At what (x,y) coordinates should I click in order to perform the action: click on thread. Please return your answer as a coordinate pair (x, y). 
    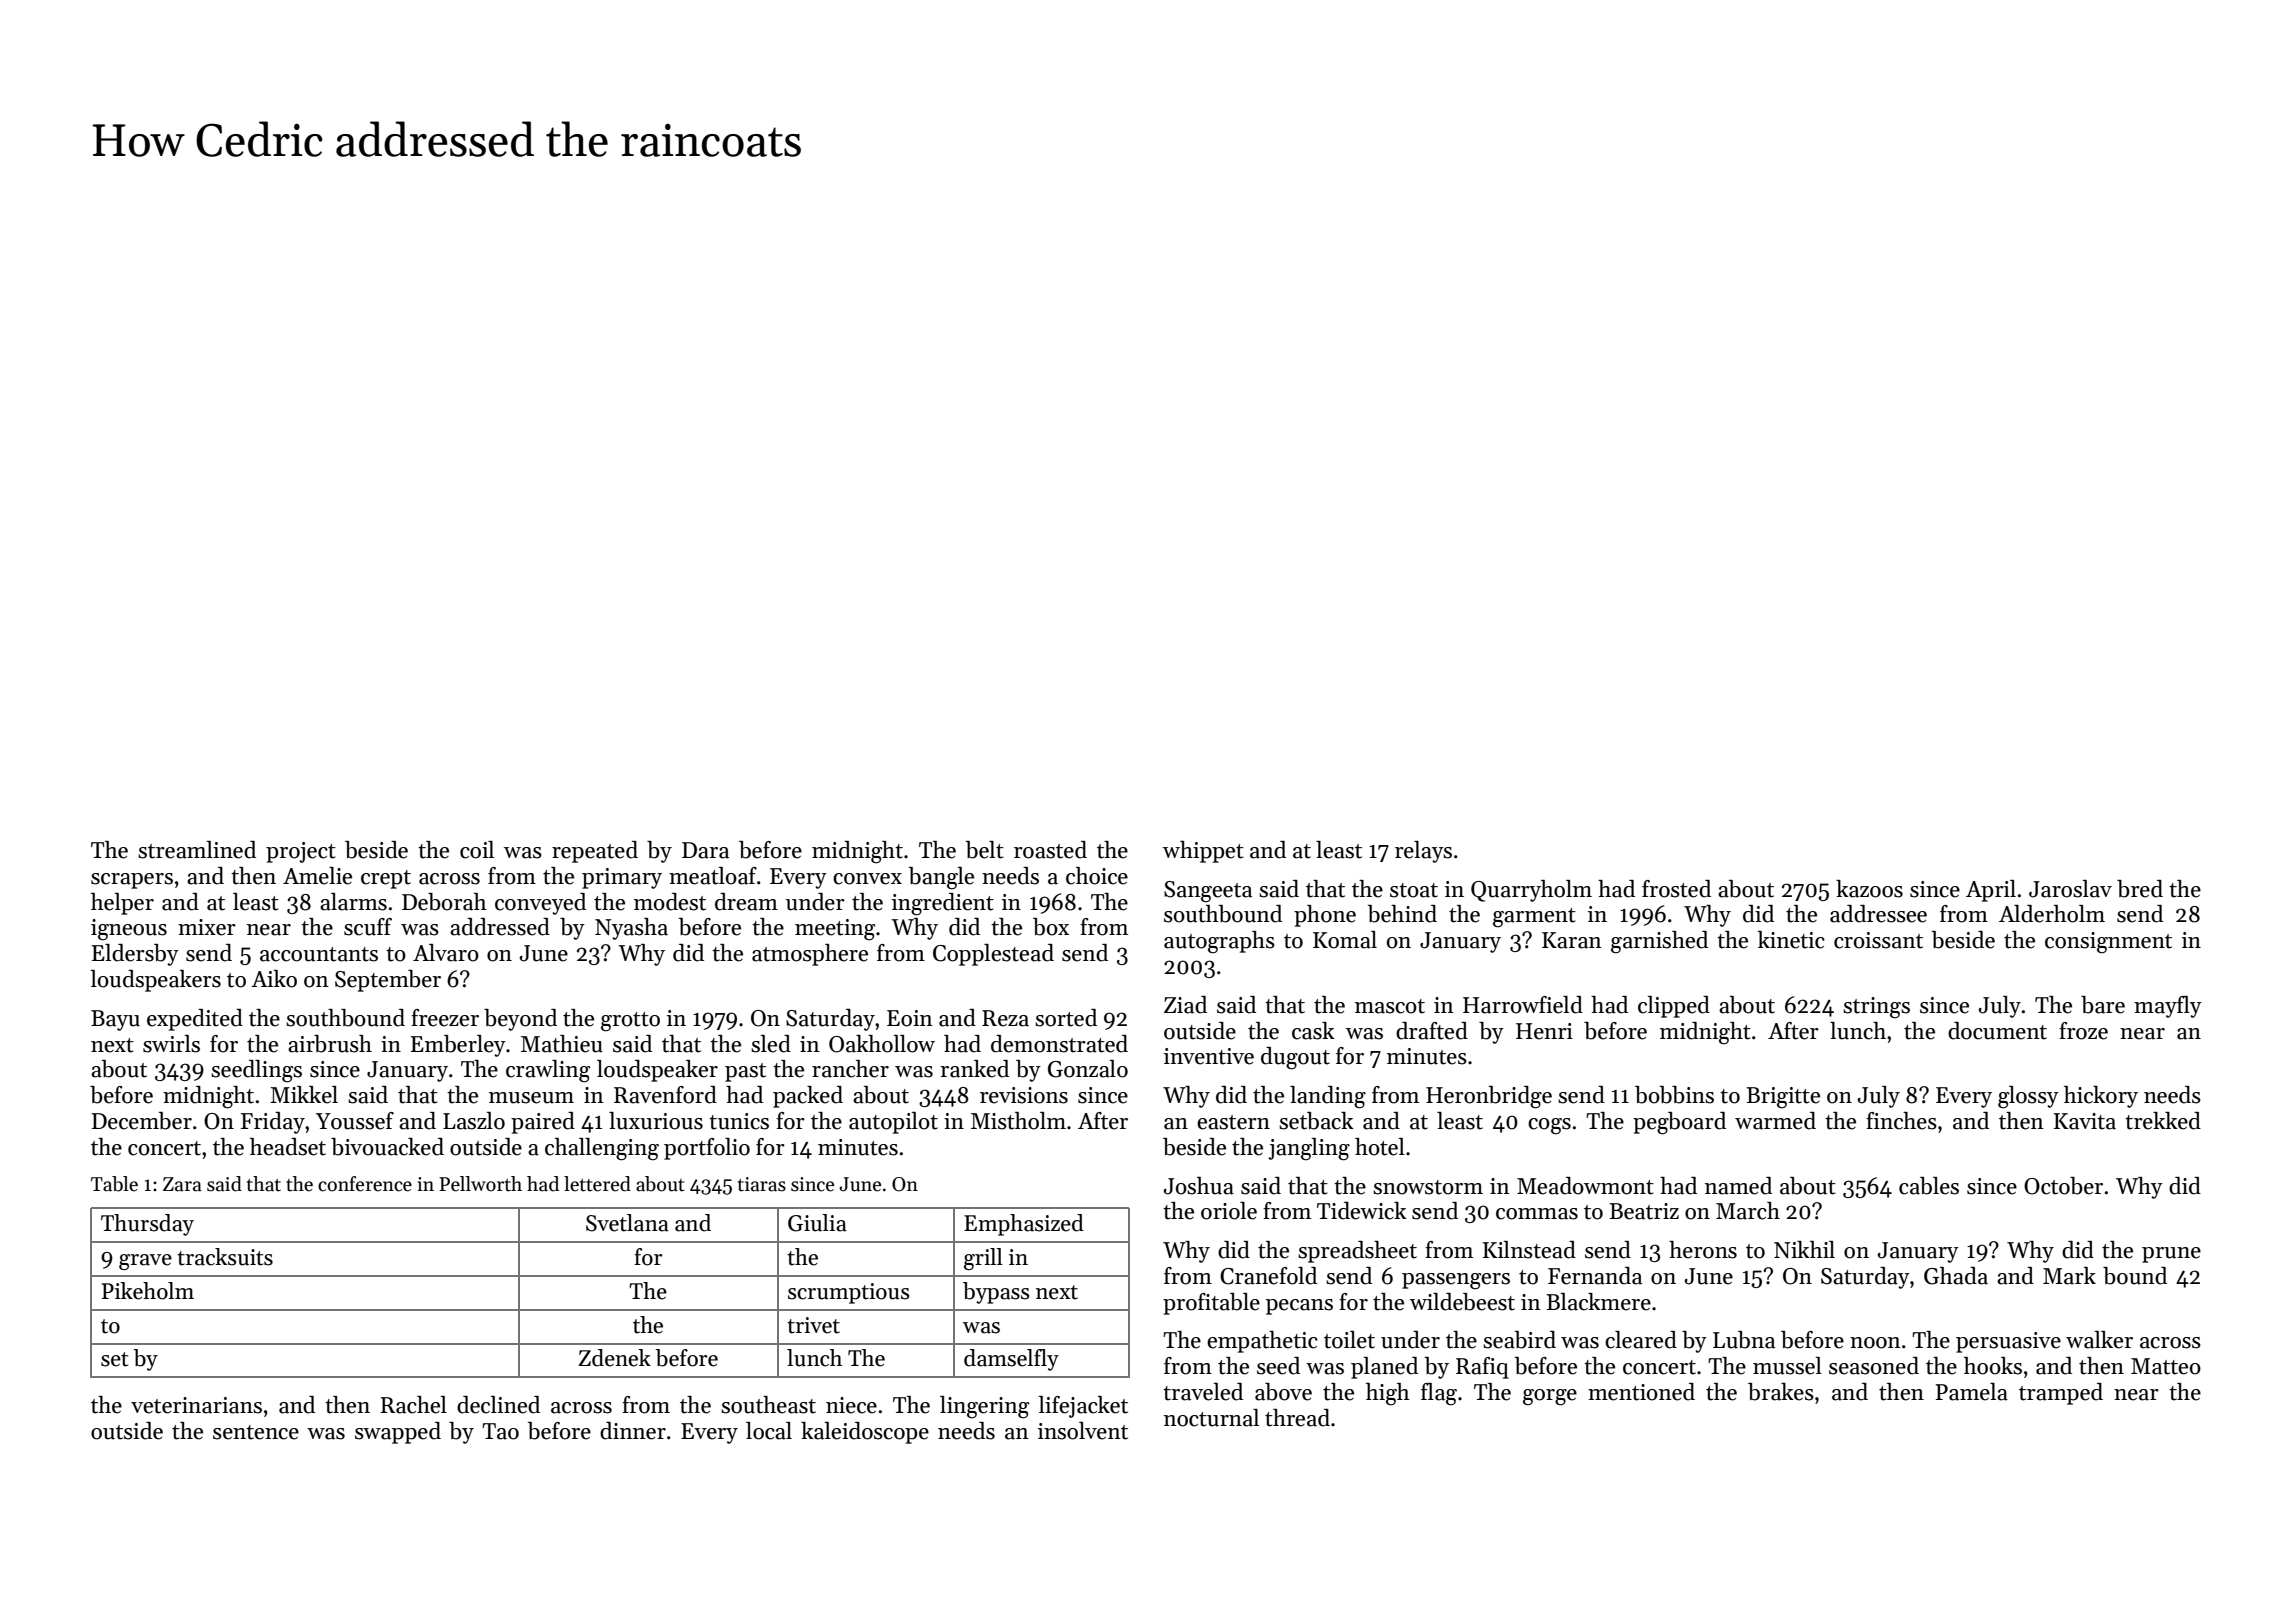
    Looking at the image, I should click on (1297, 1418).
